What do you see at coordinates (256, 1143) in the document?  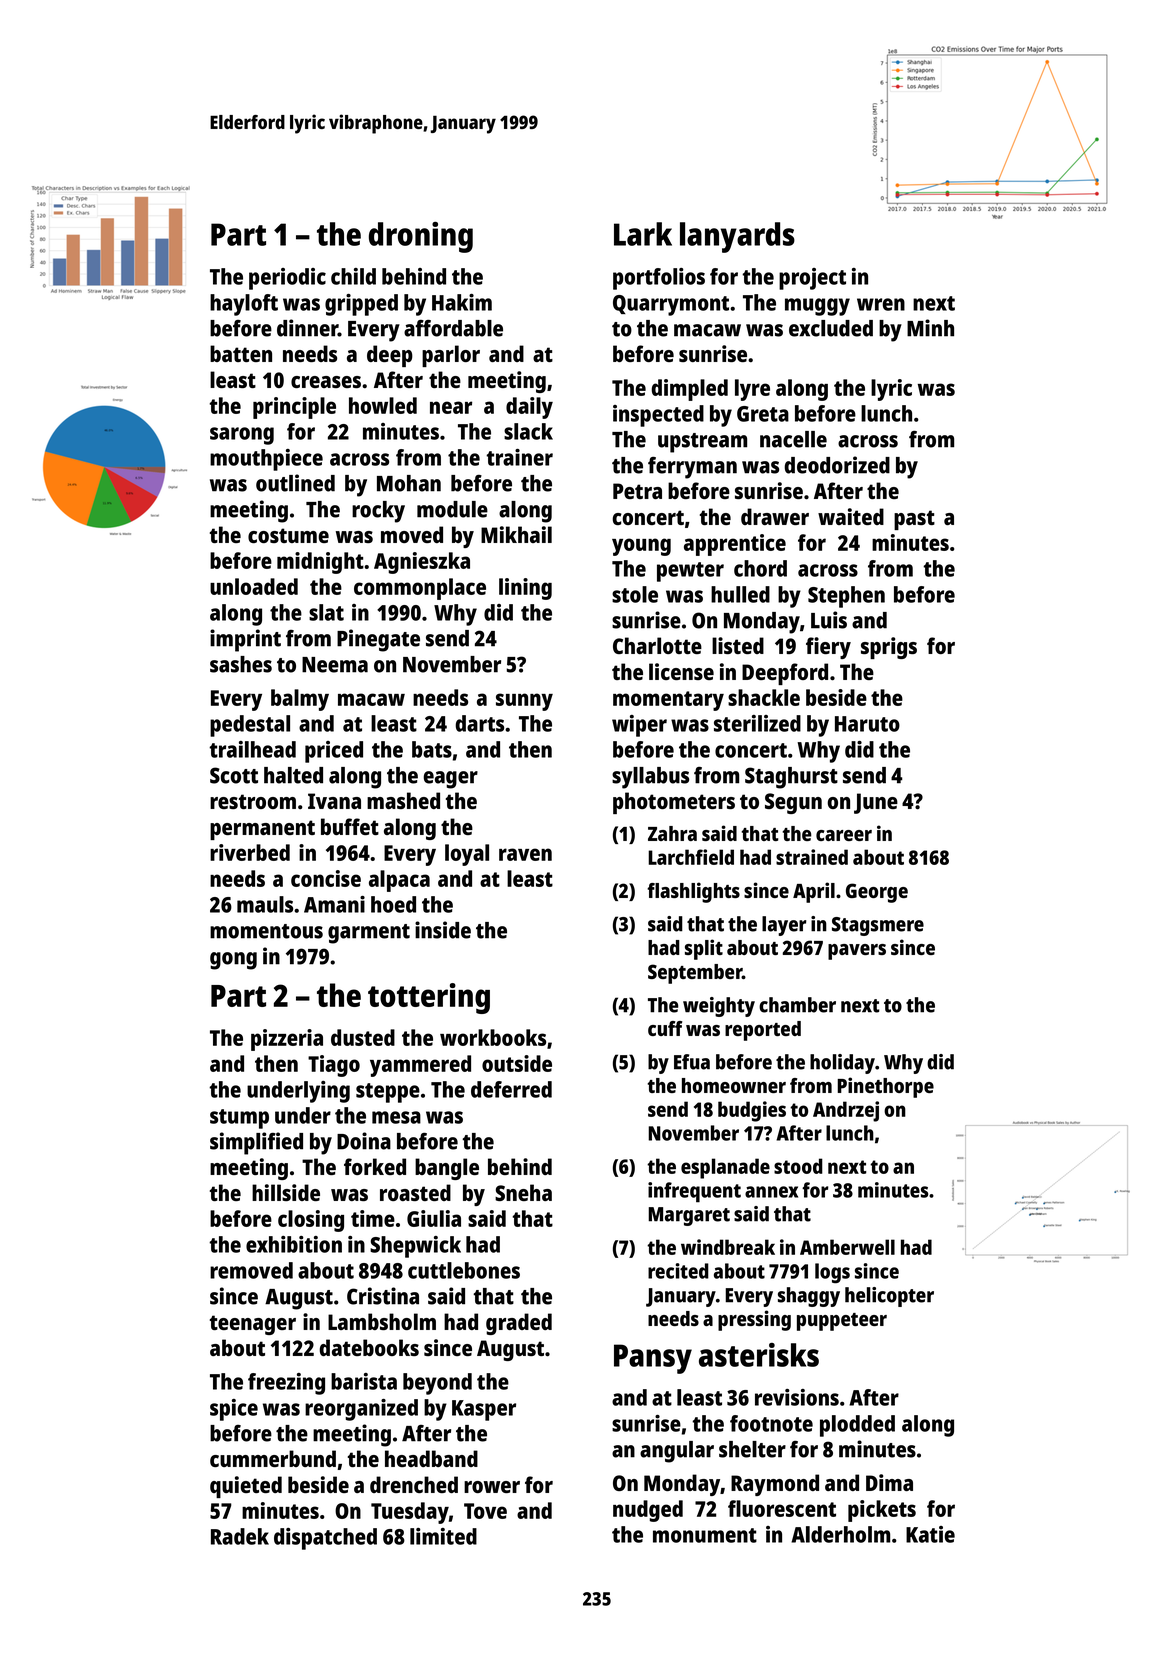 I see `simplified` at bounding box center [256, 1143].
